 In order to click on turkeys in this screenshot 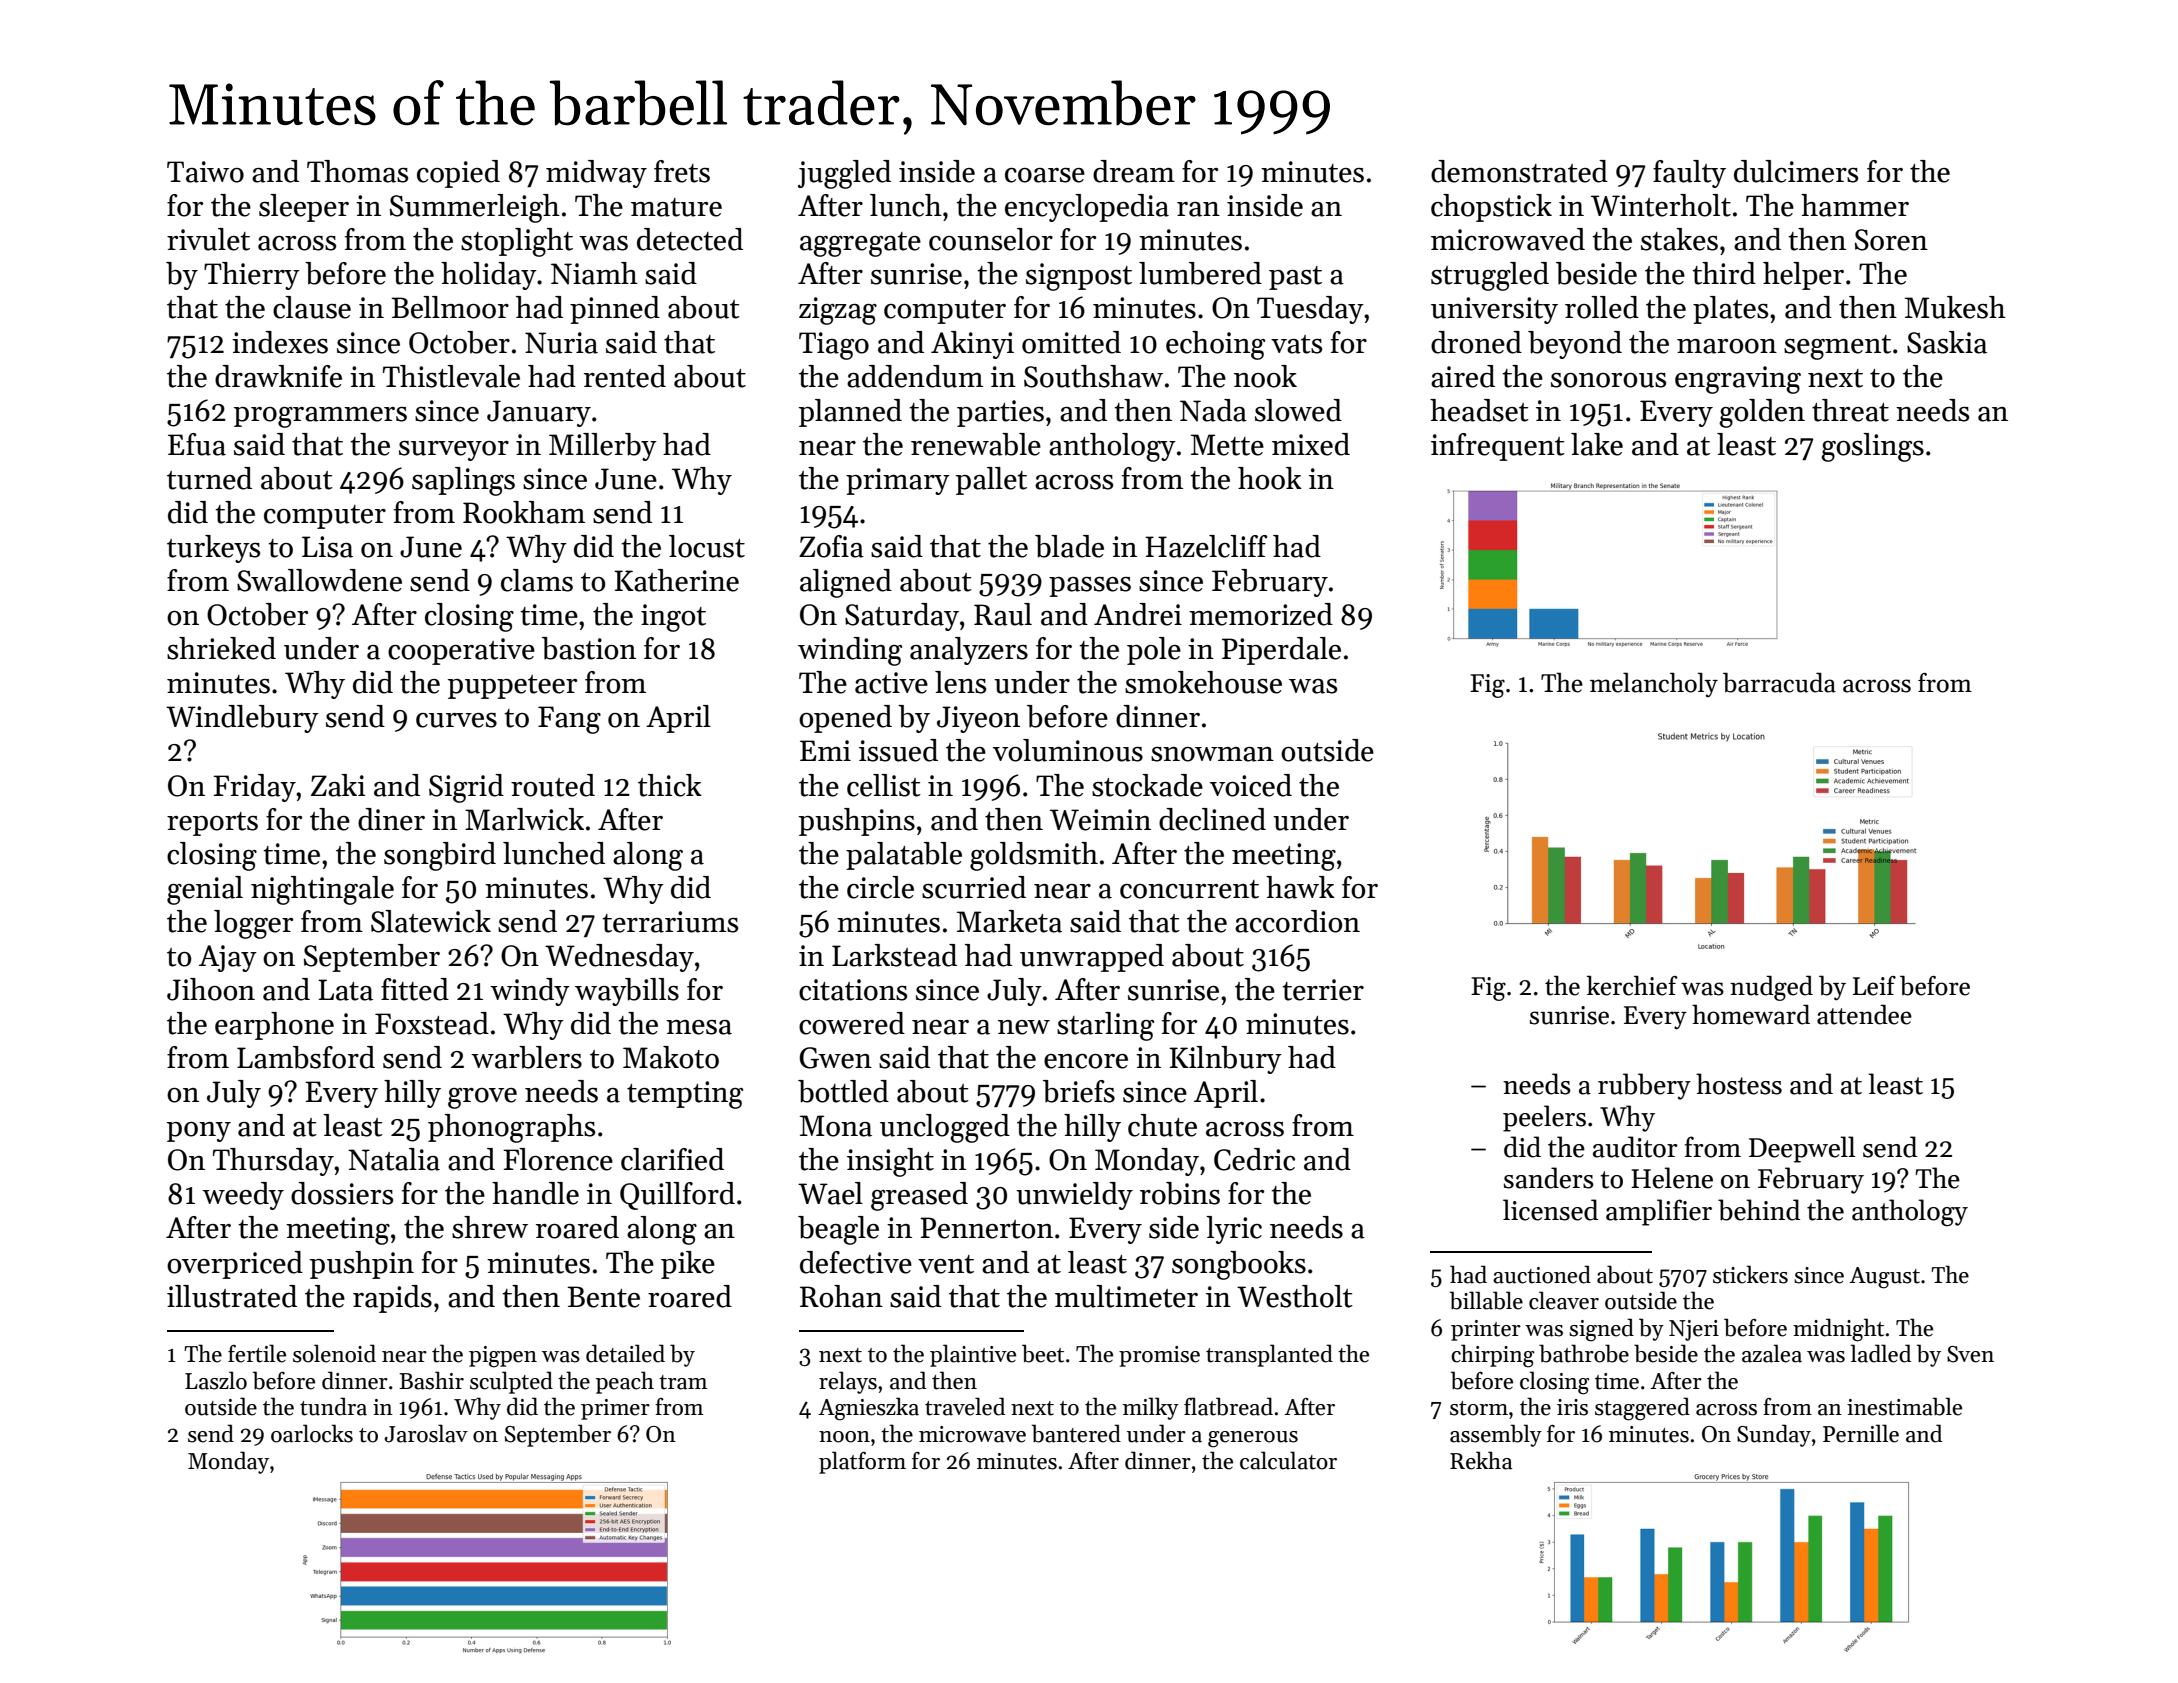, I will do `click(213, 549)`.
